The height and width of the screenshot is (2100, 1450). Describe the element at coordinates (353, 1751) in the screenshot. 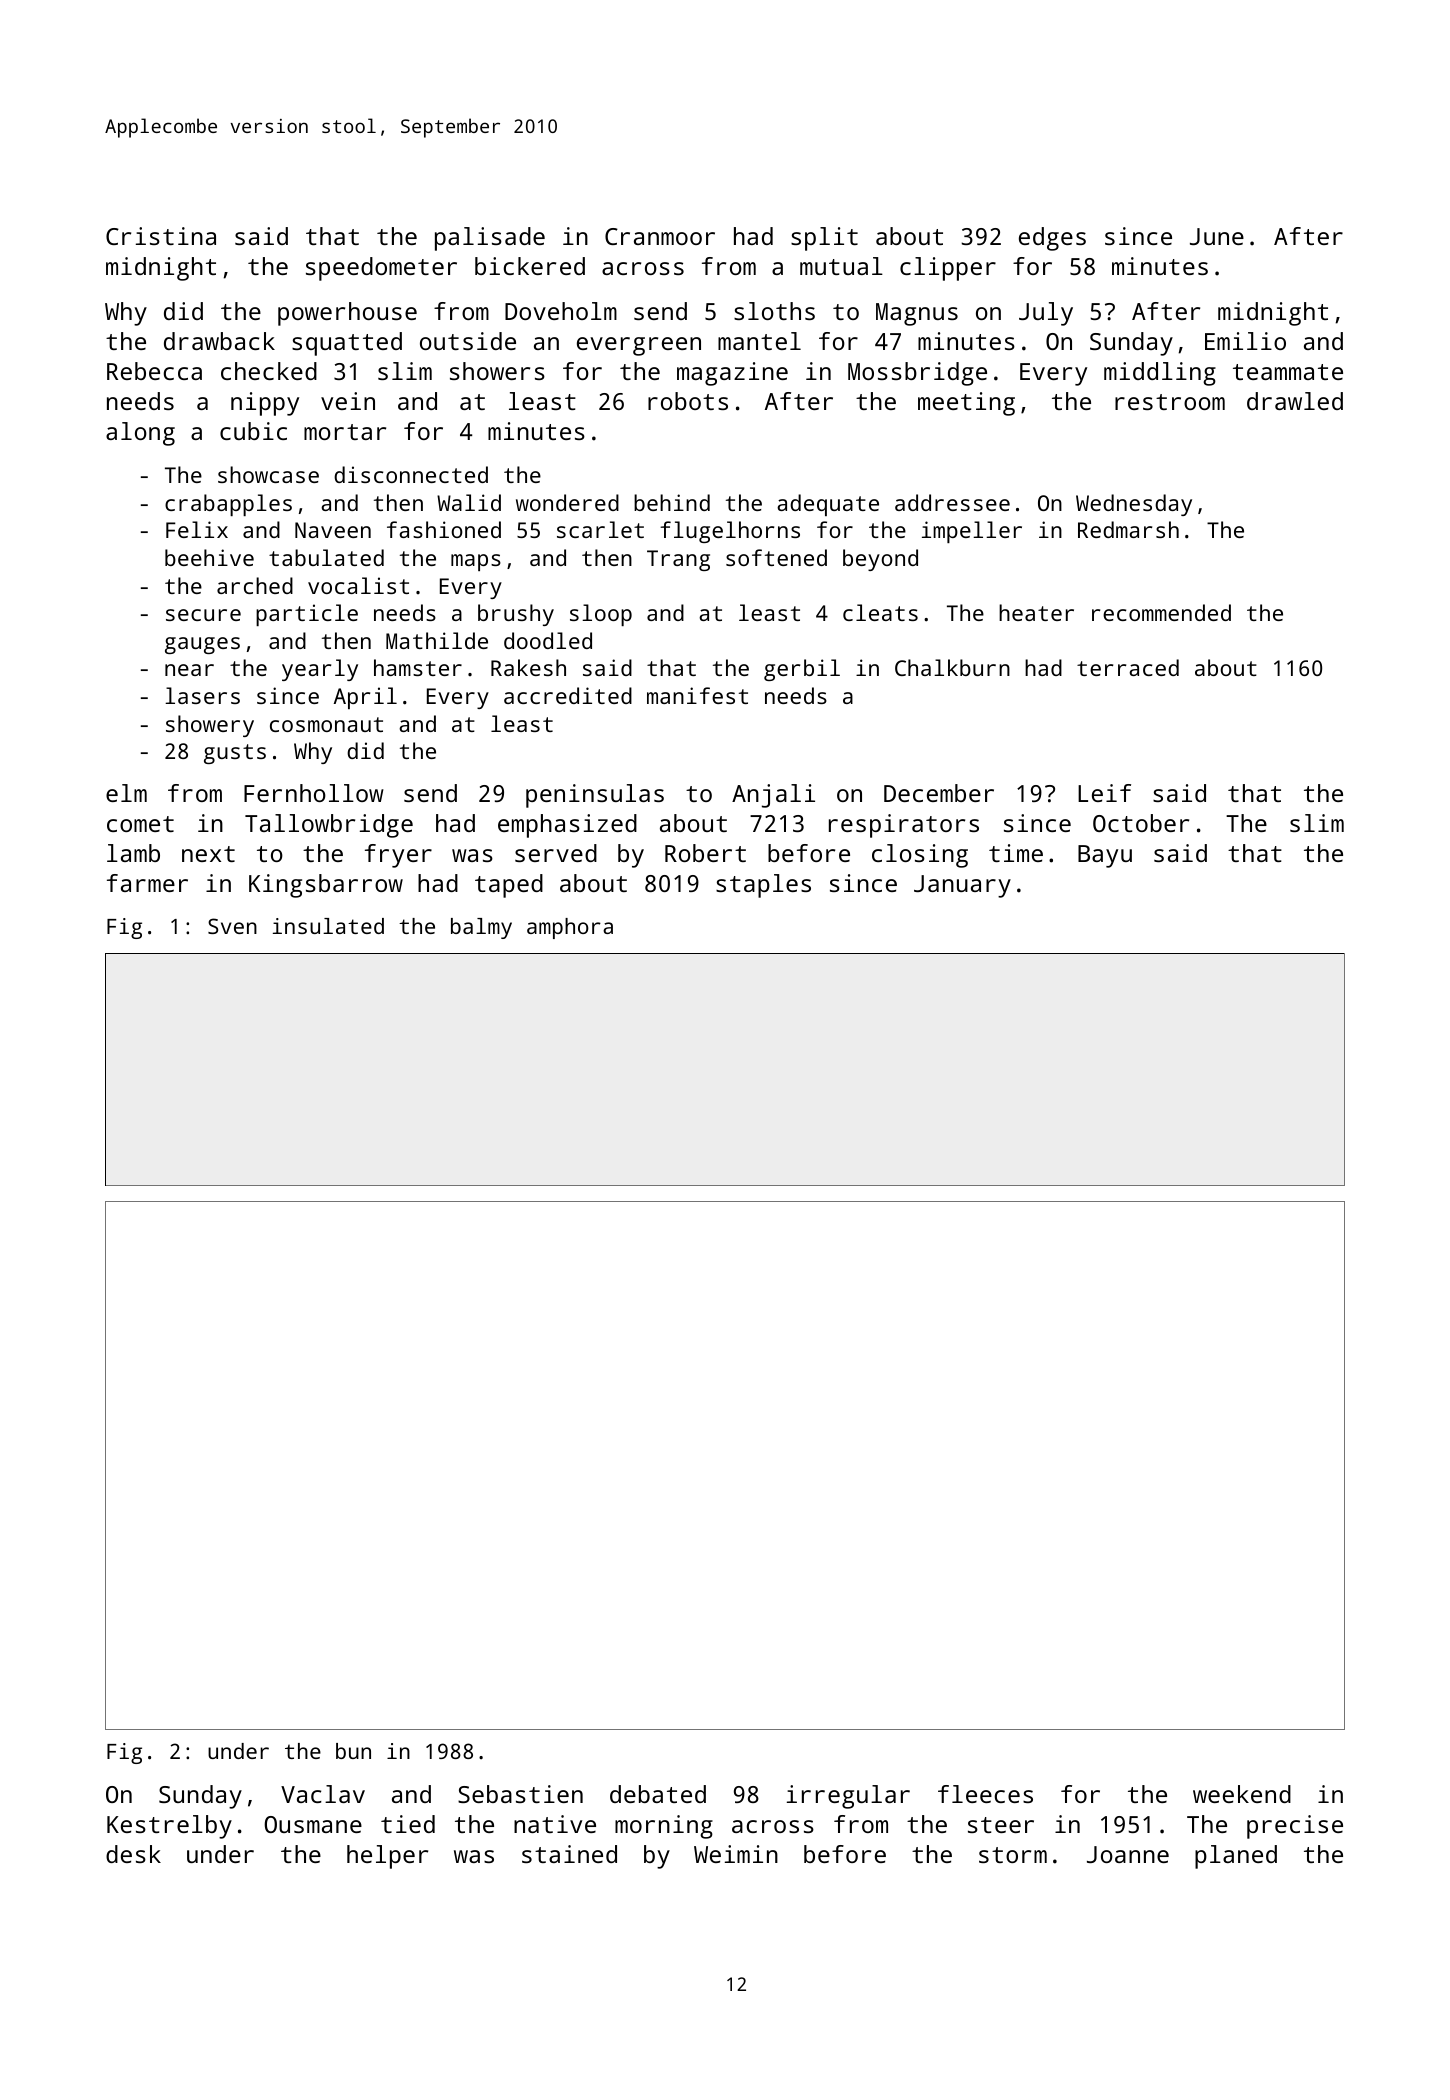

I see `bun` at that location.
